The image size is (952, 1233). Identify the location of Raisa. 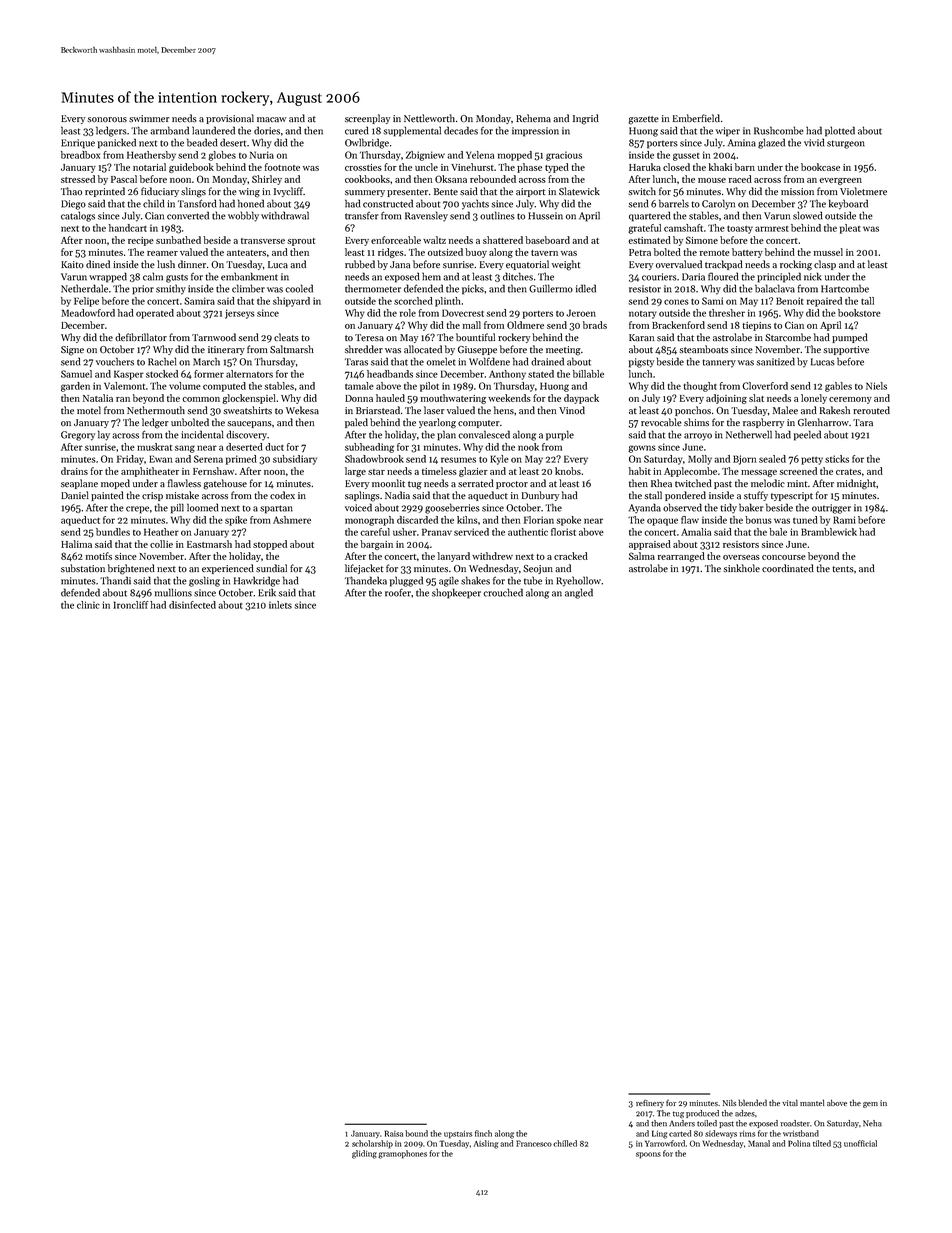
(394, 1133).
